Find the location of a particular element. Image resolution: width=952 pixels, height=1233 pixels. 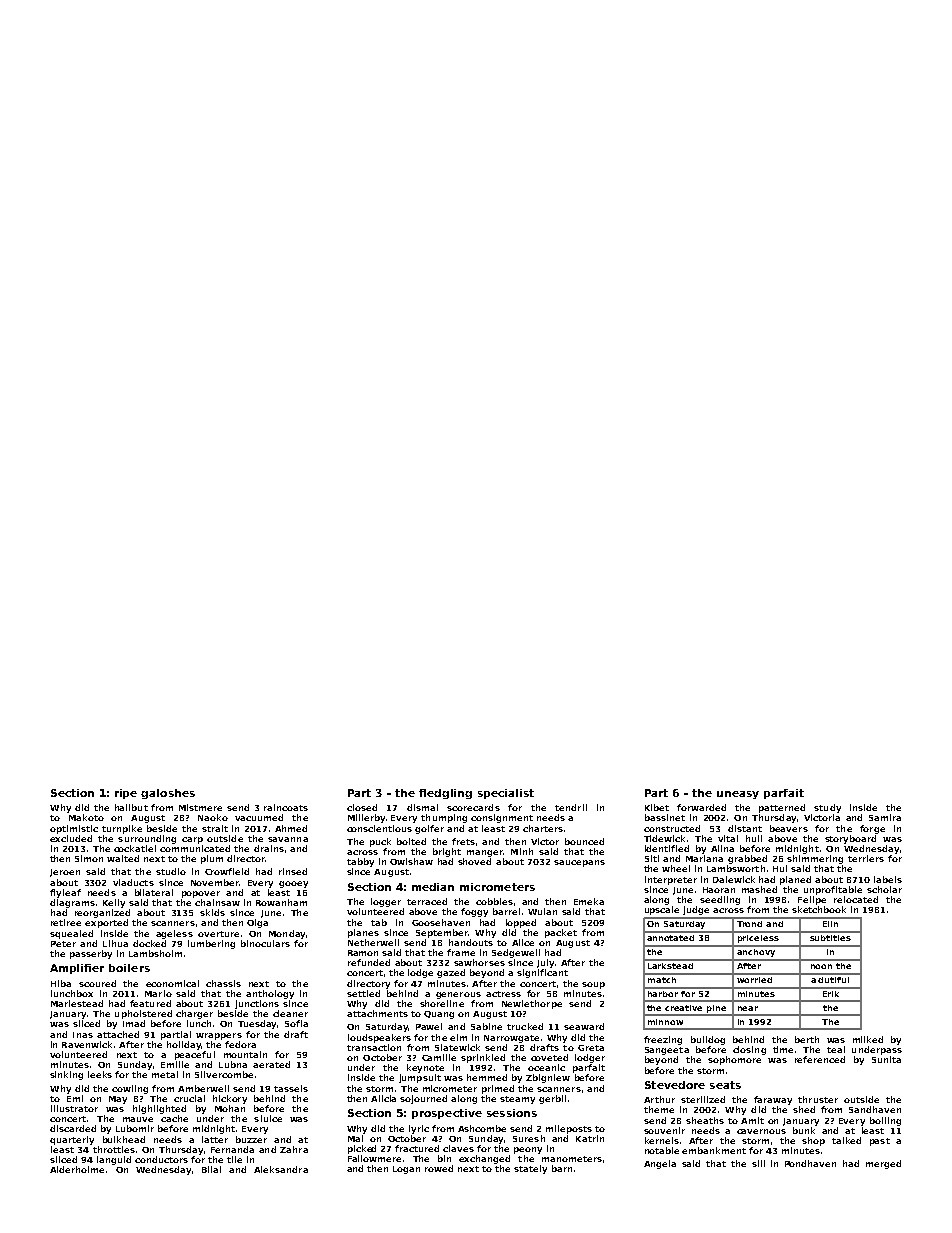

bolted is located at coordinates (411, 841).
